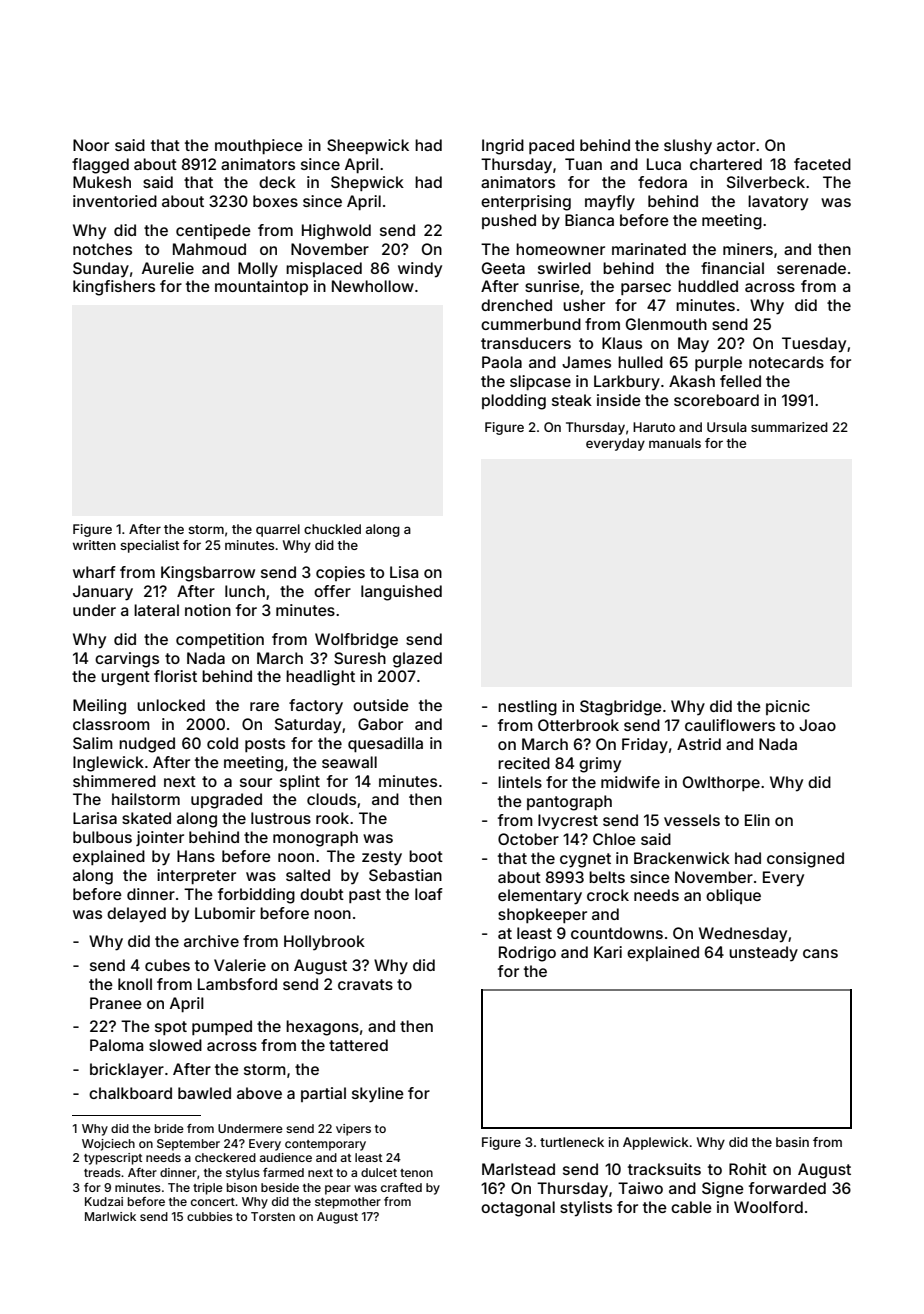 This screenshot has width=924, height=1314. I want to click on Marlwick, so click(110, 1216).
